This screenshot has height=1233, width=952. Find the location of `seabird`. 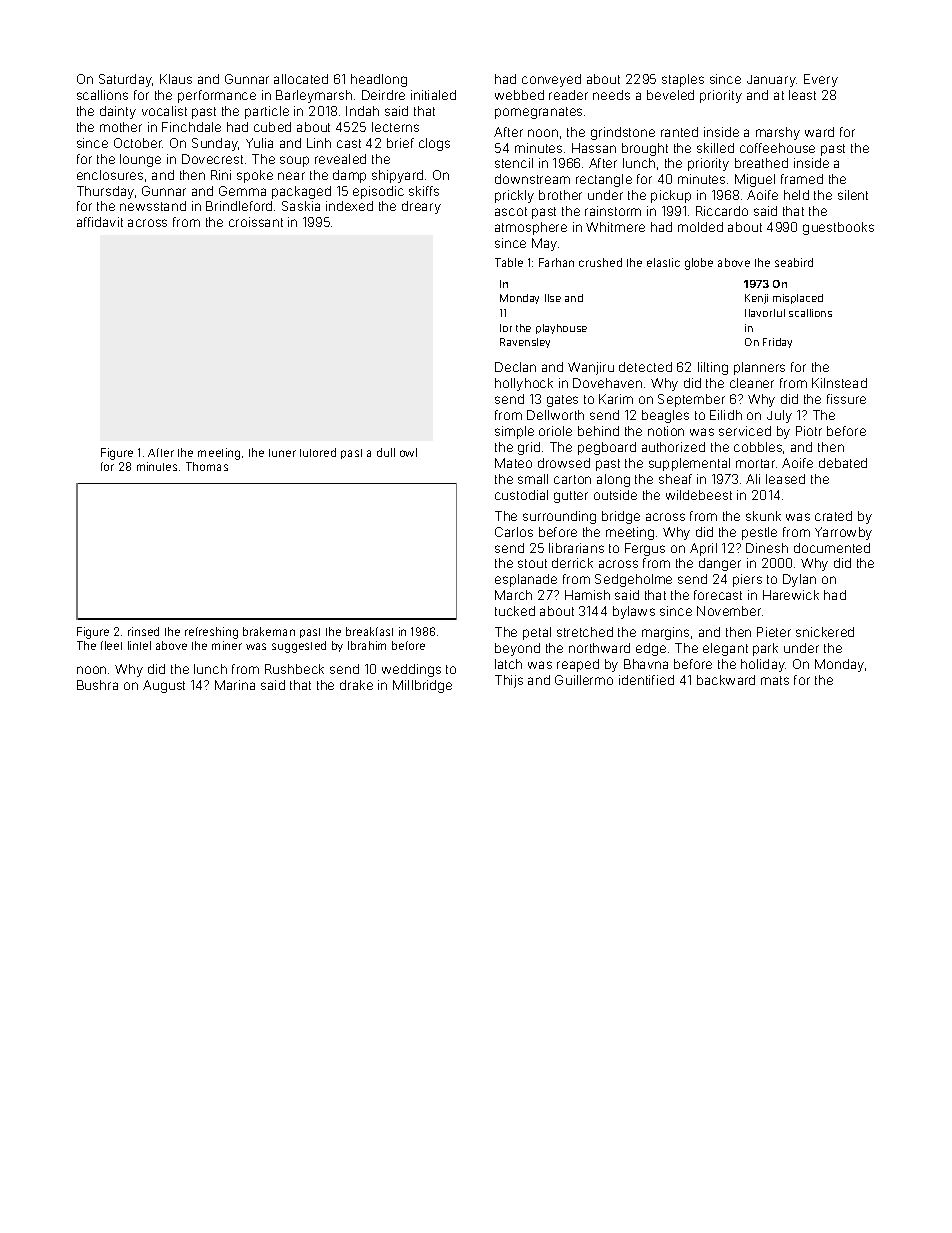

seabird is located at coordinates (794, 262).
